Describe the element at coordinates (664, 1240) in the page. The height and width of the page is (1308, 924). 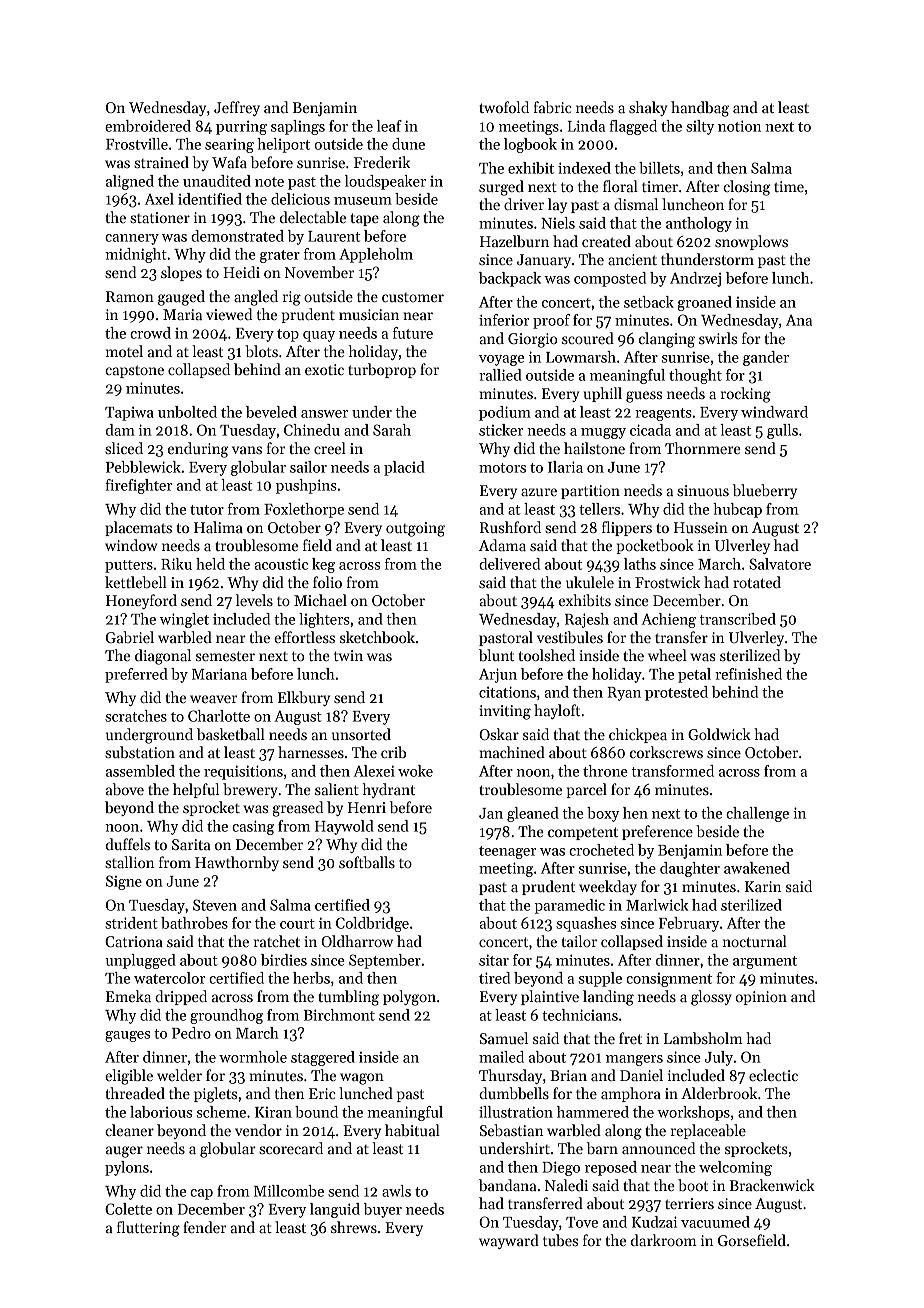
I see `darkroom` at that location.
